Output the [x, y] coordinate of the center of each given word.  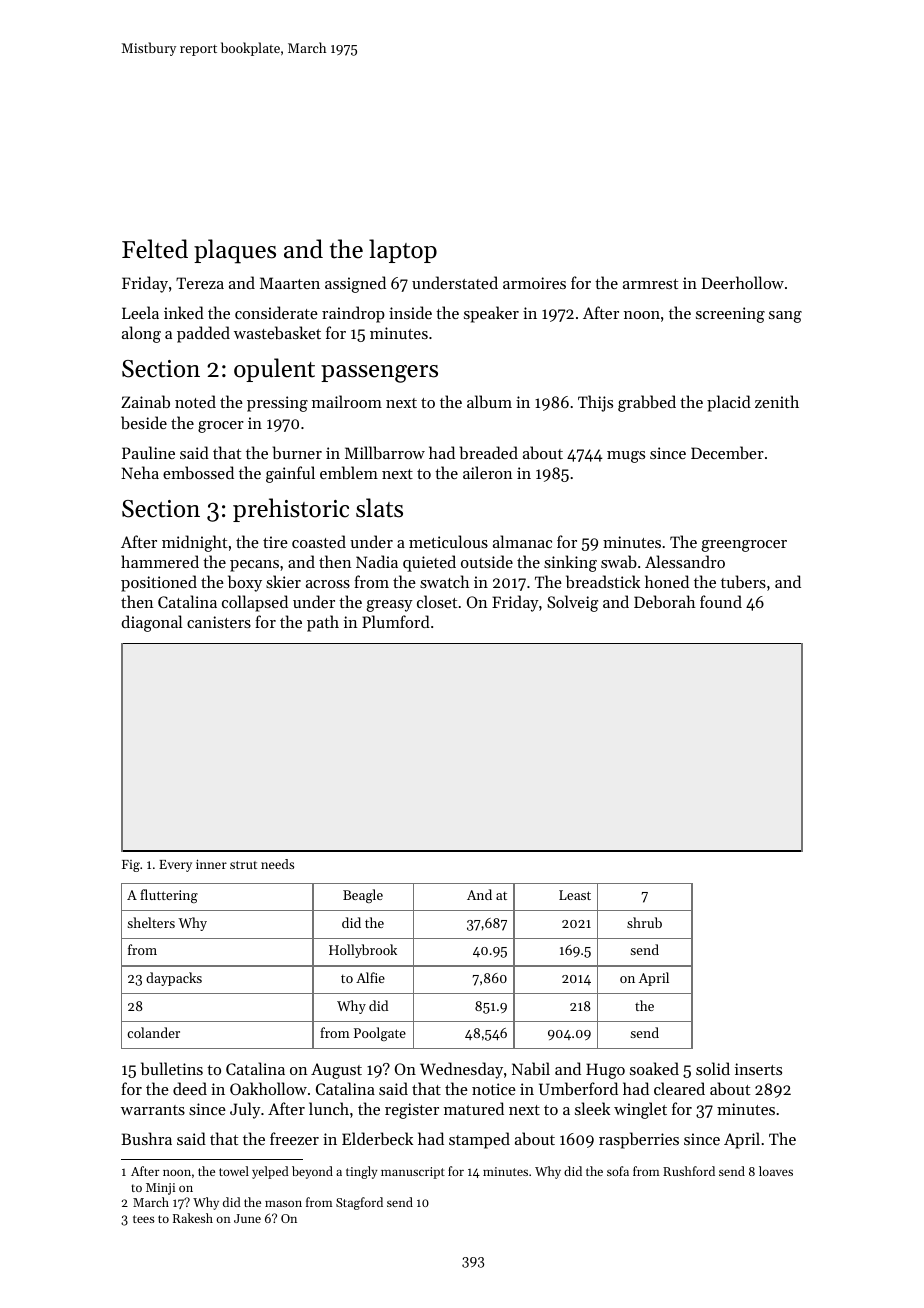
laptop [403, 251]
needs [277, 864]
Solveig [572, 603]
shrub [644, 922]
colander [153, 1032]
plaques [235, 251]
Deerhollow [743, 282]
